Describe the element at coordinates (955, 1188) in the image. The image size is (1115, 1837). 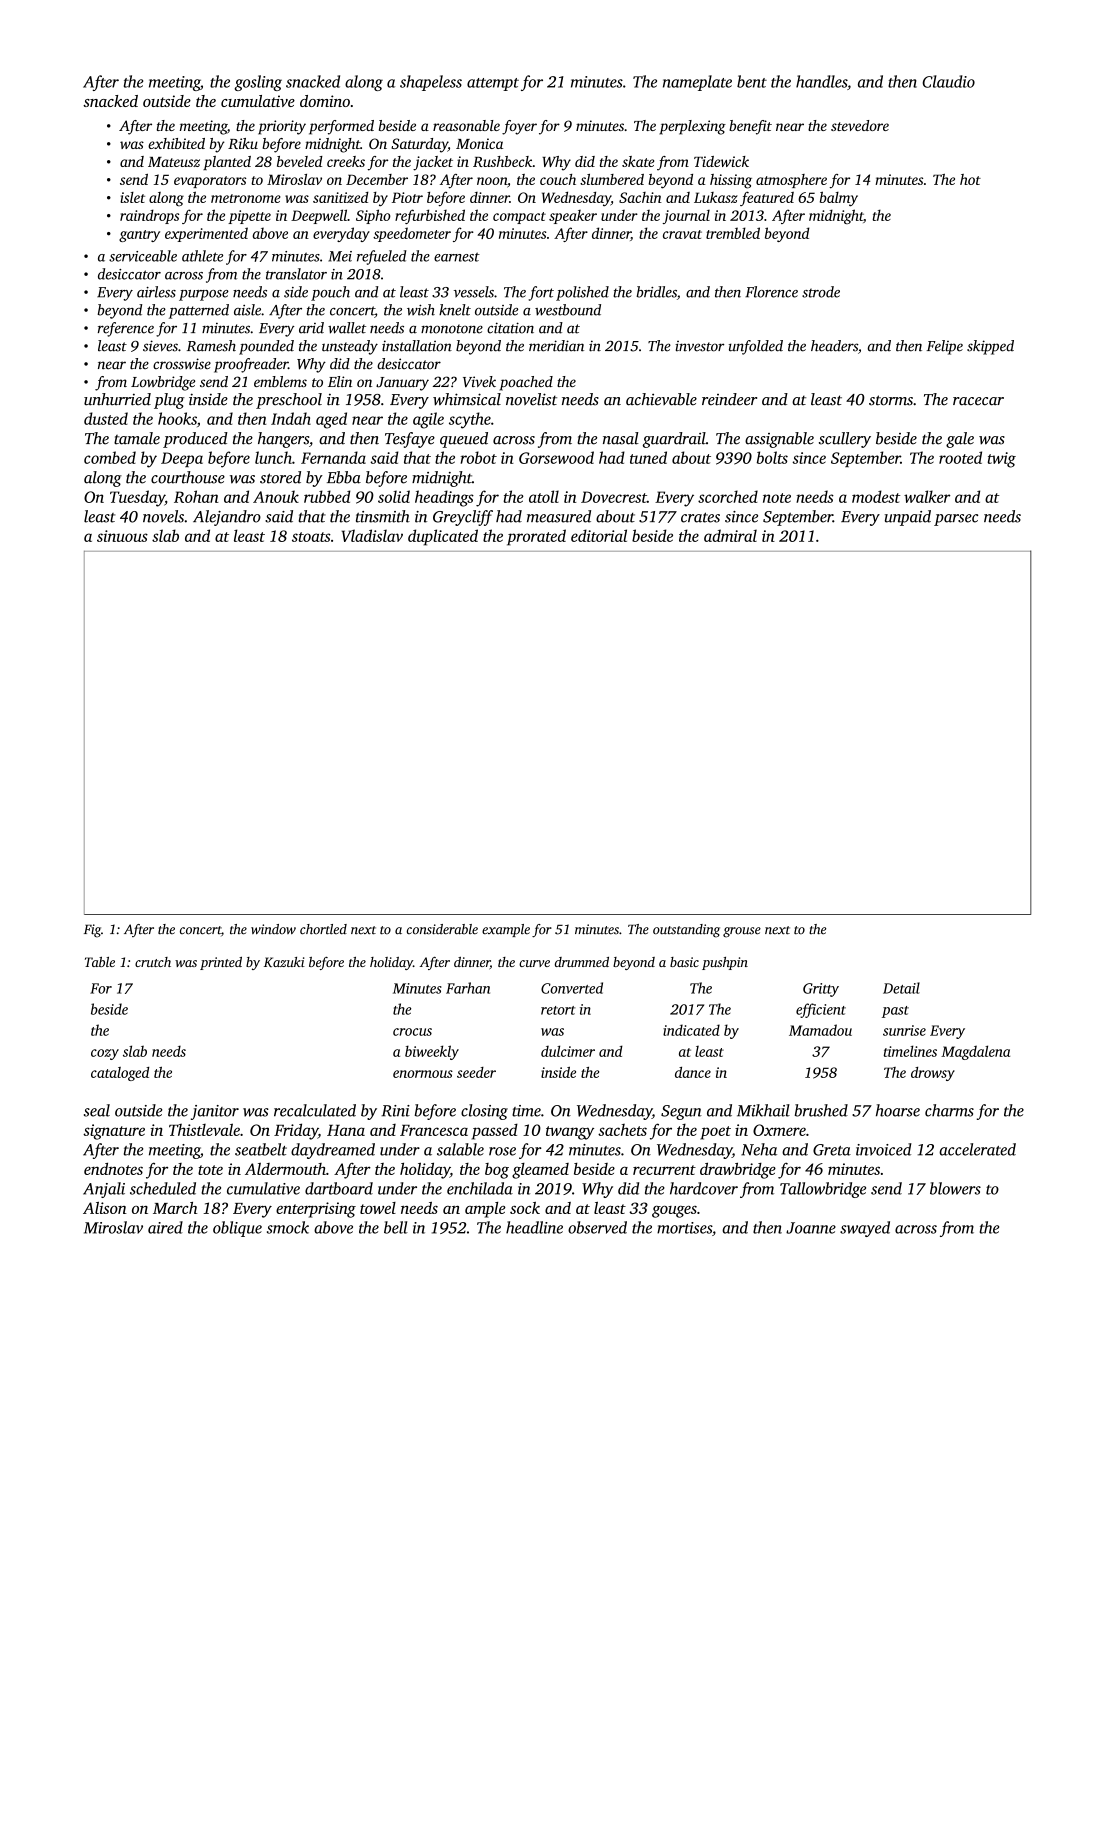
I see `blowers` at that location.
